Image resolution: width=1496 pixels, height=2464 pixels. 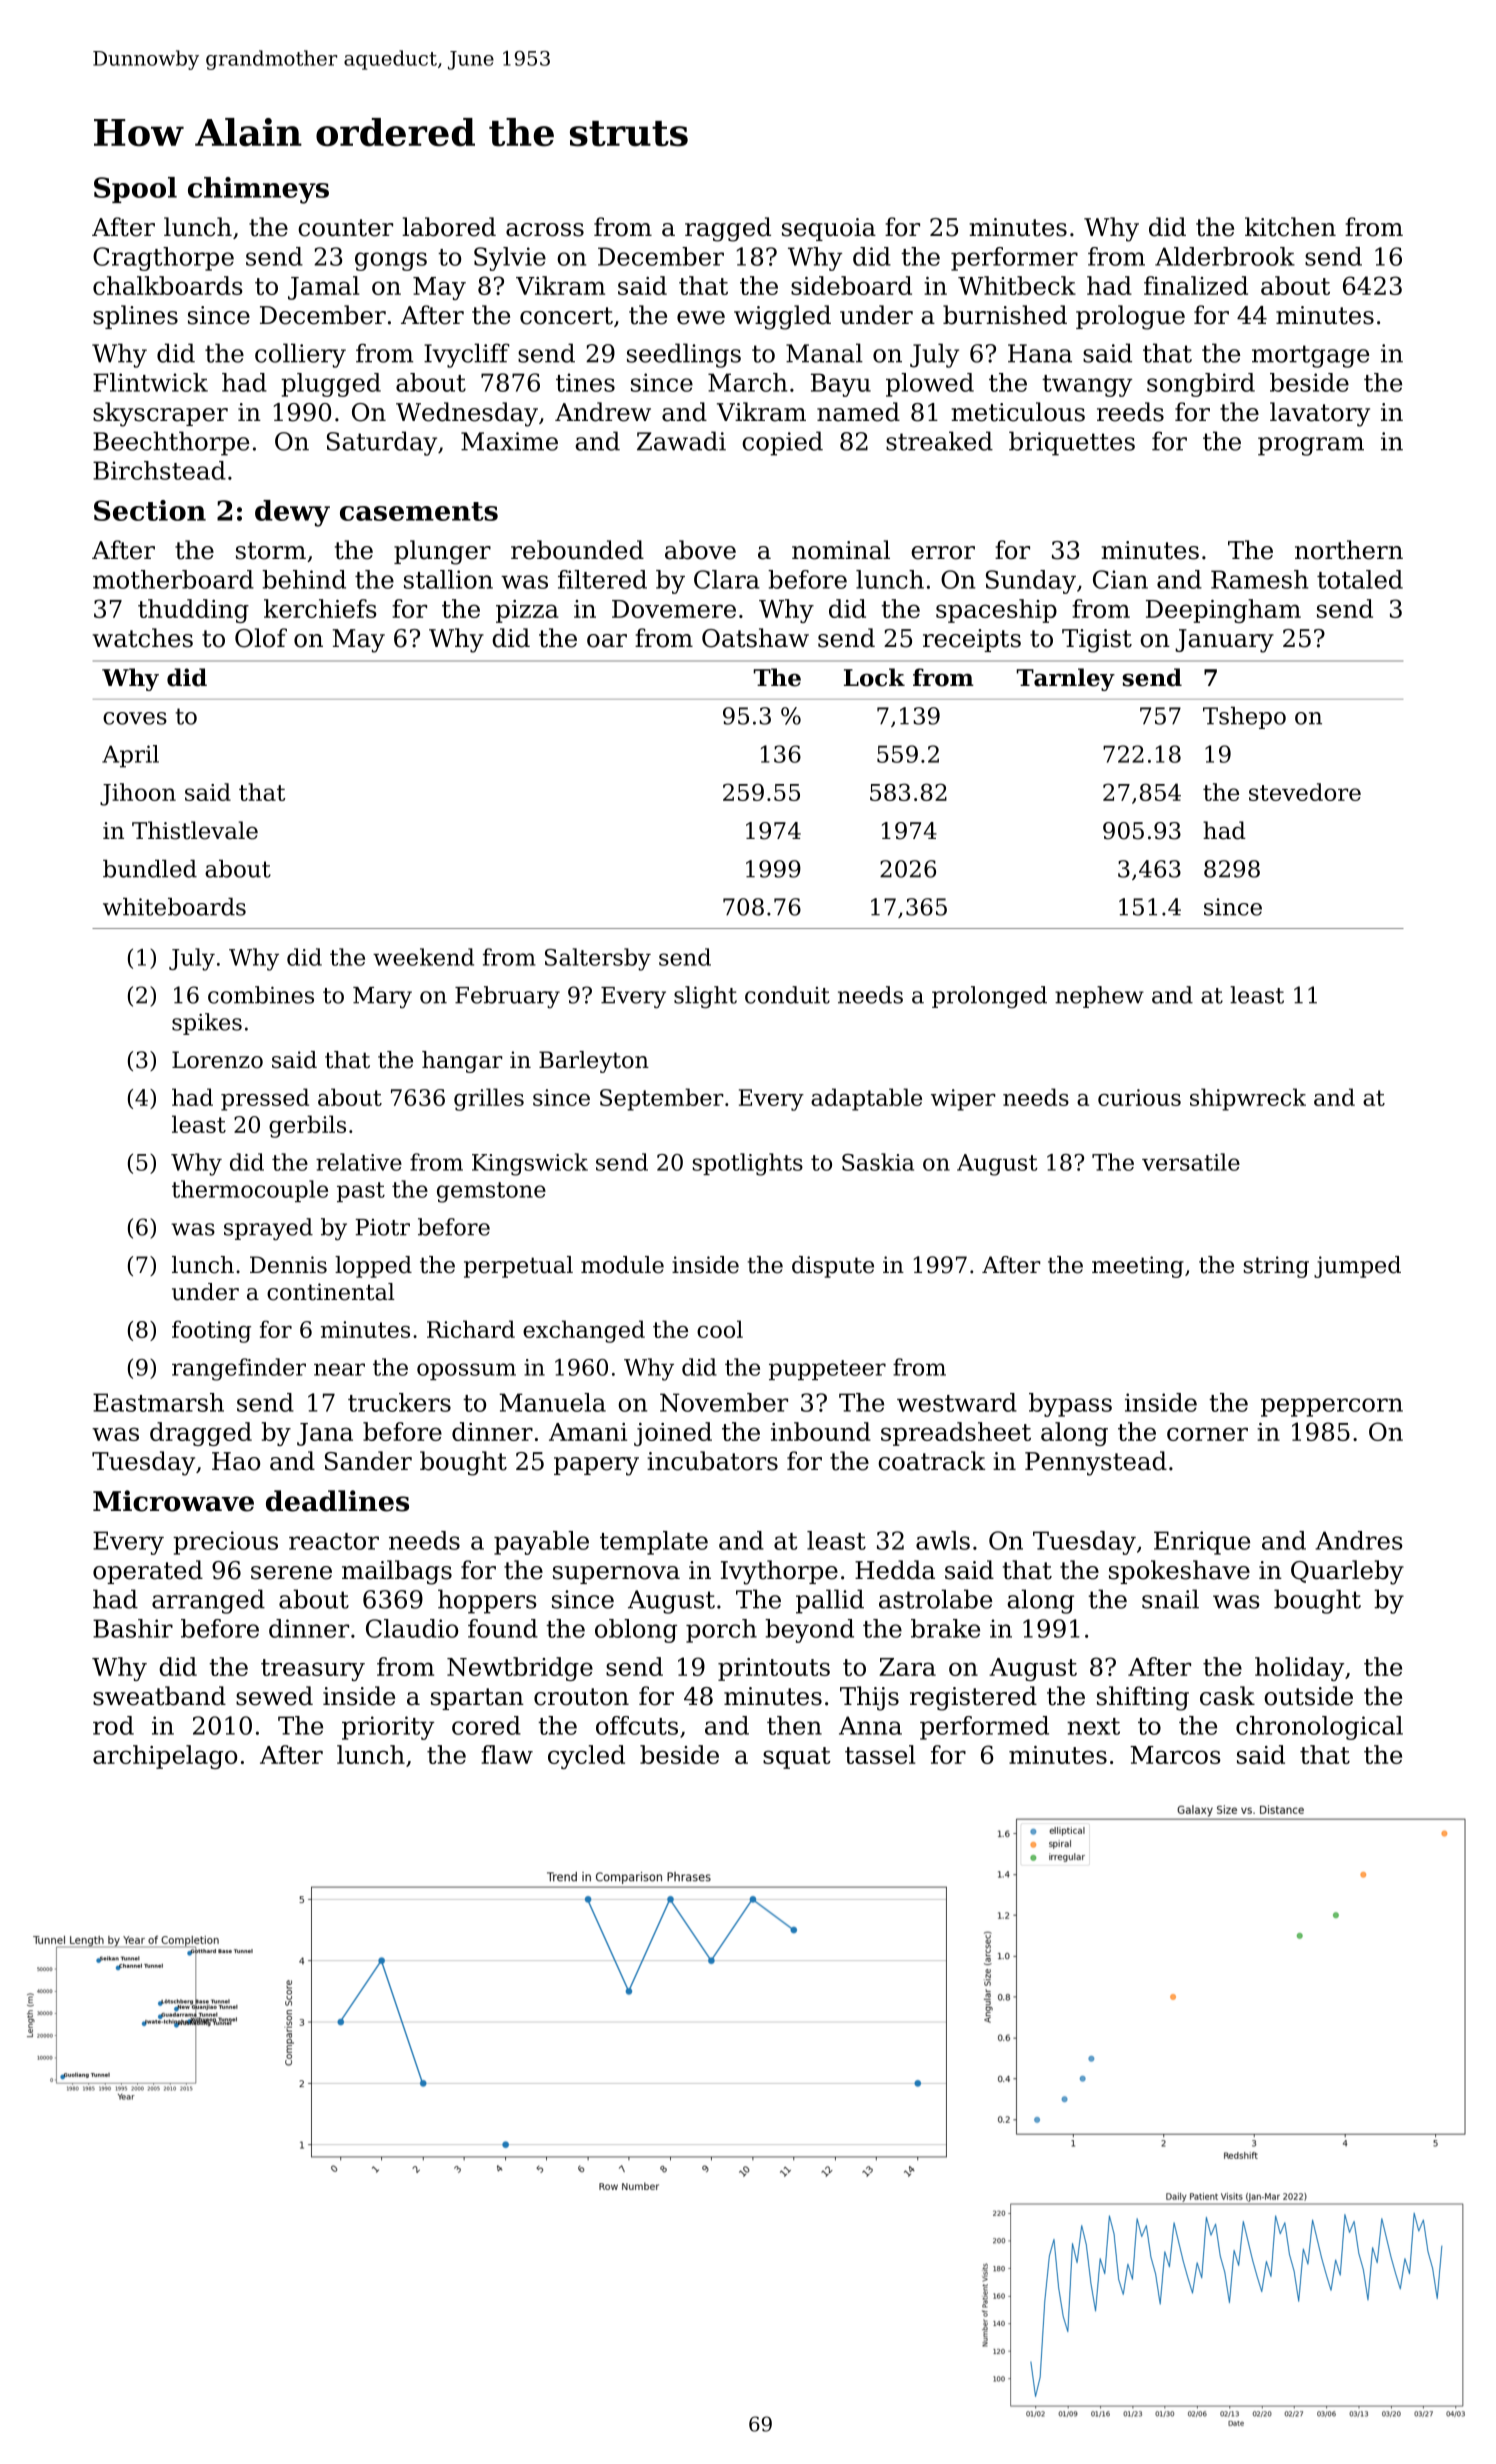 What do you see at coordinates (878, 1162) in the screenshot?
I see `Saskia` at bounding box center [878, 1162].
